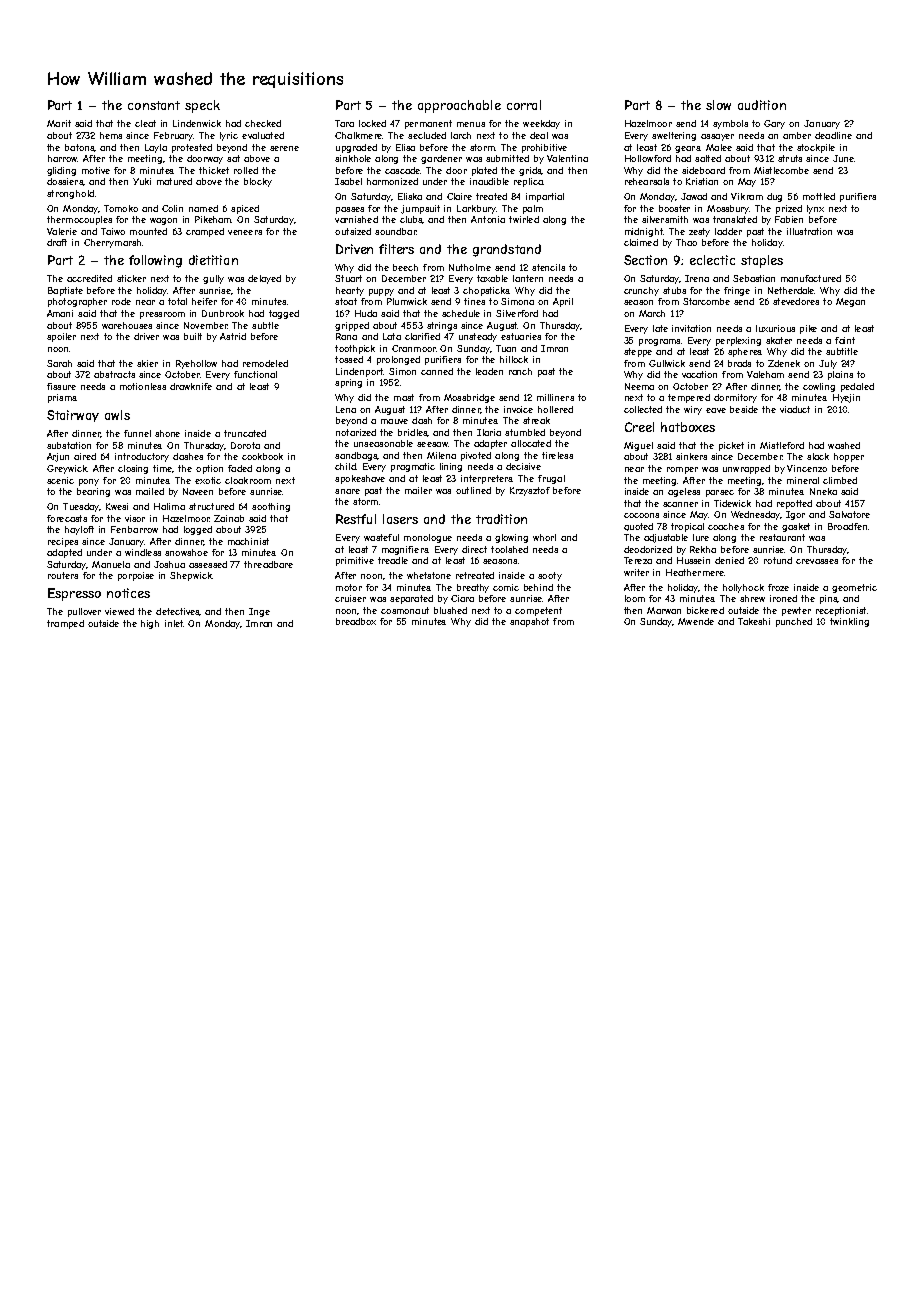  I want to click on whorl, so click(544, 537).
